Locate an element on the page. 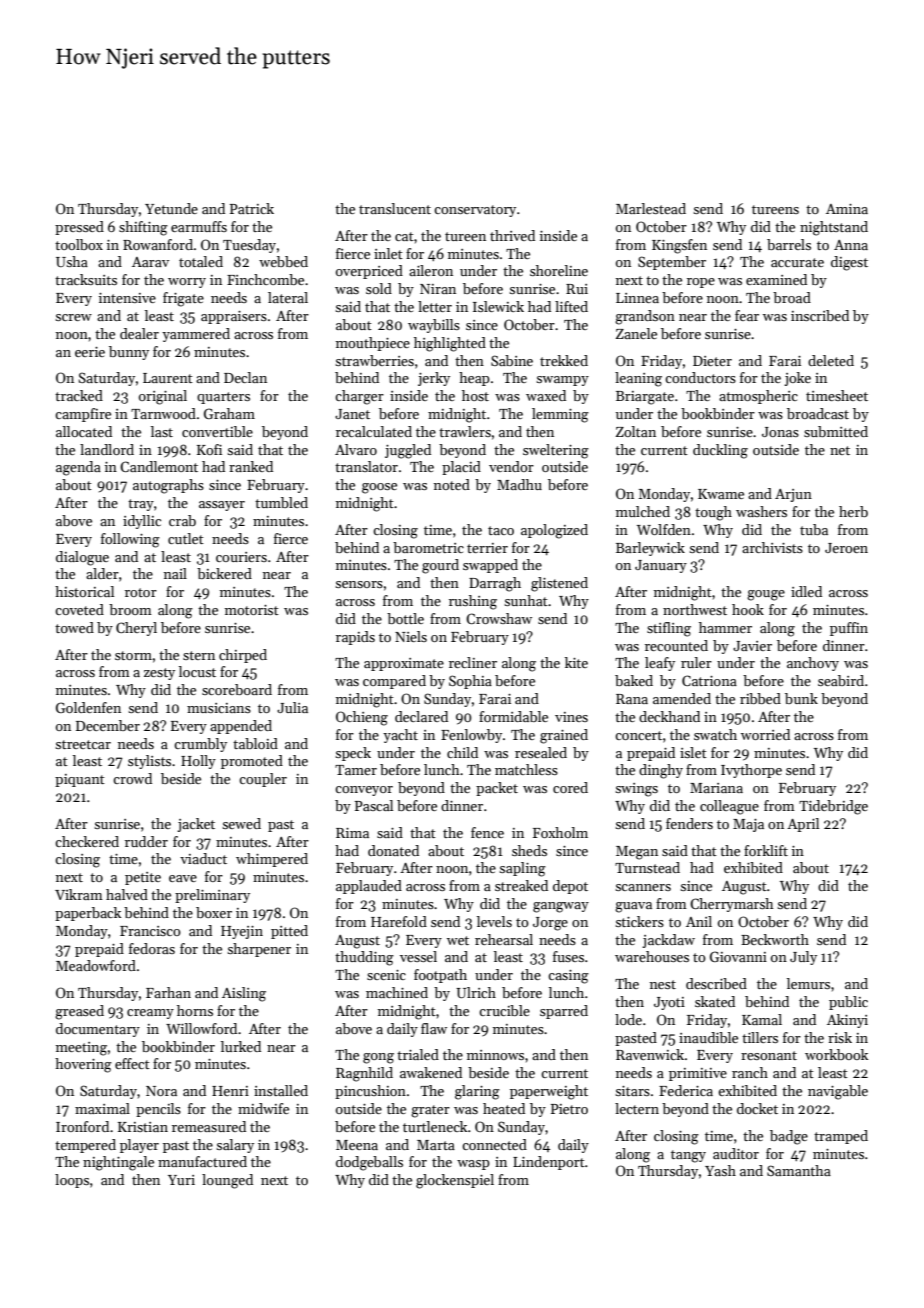  original is located at coordinates (163, 397).
